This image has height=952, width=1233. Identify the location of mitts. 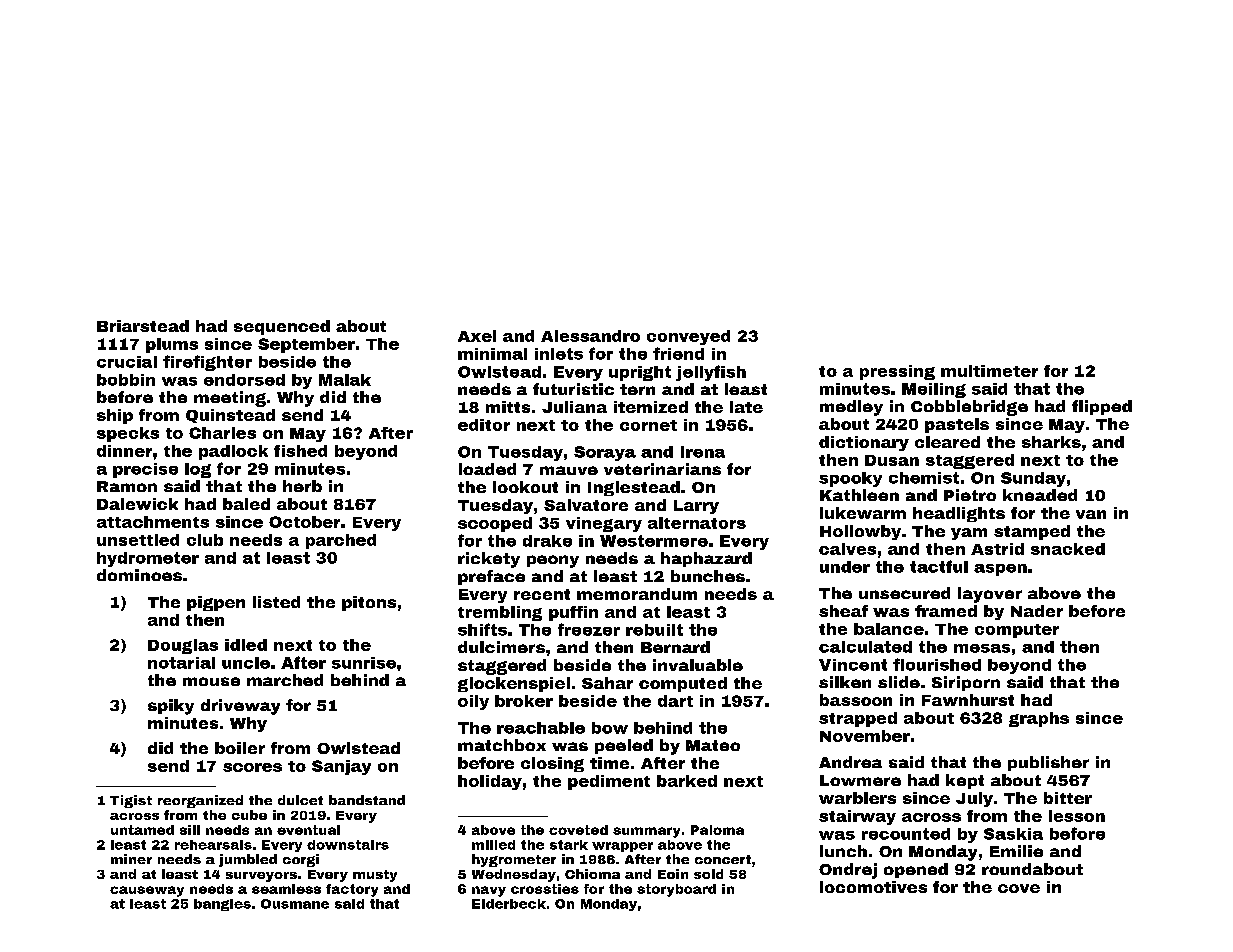
(508, 407).
